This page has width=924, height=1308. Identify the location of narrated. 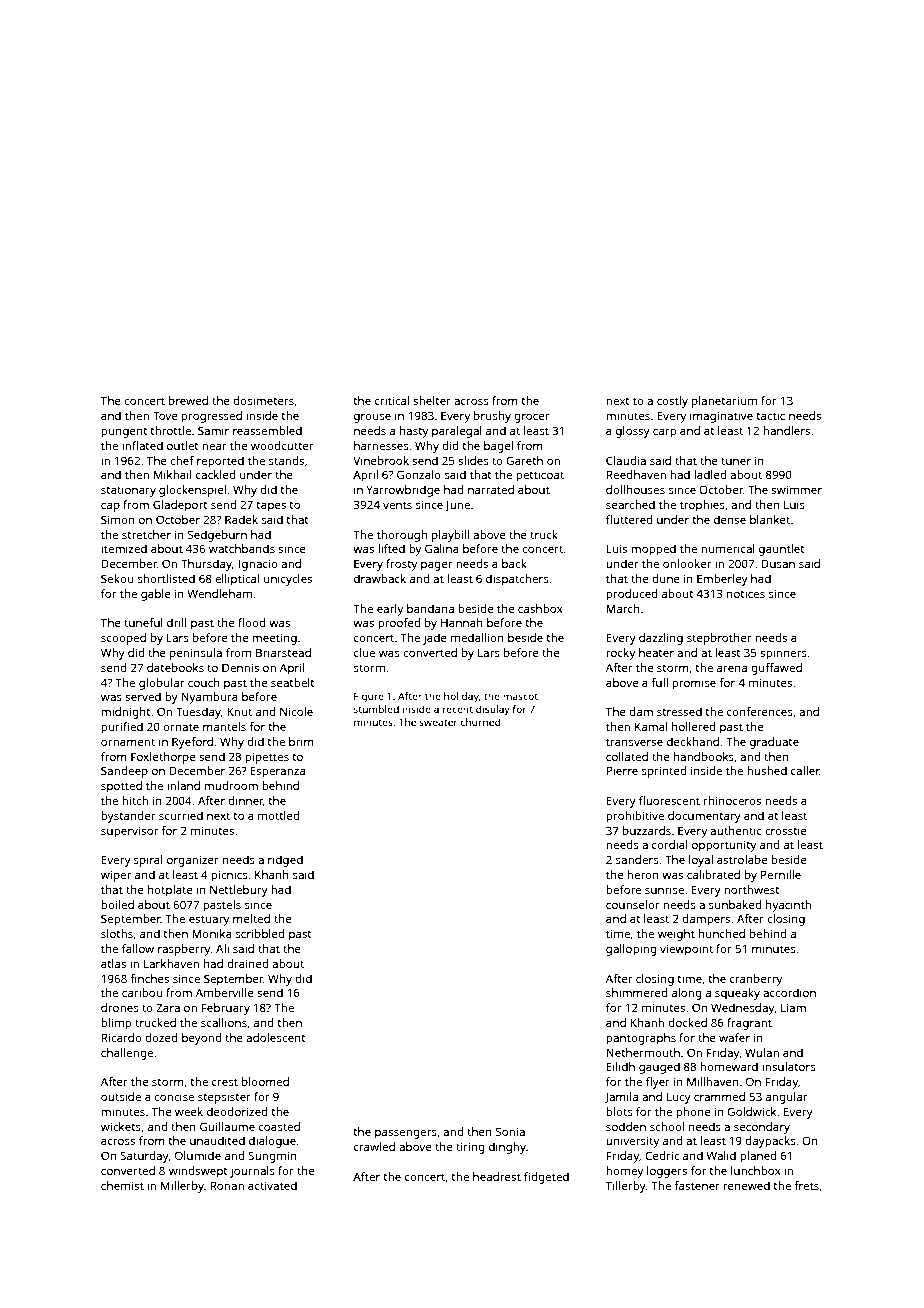
(491, 489).
